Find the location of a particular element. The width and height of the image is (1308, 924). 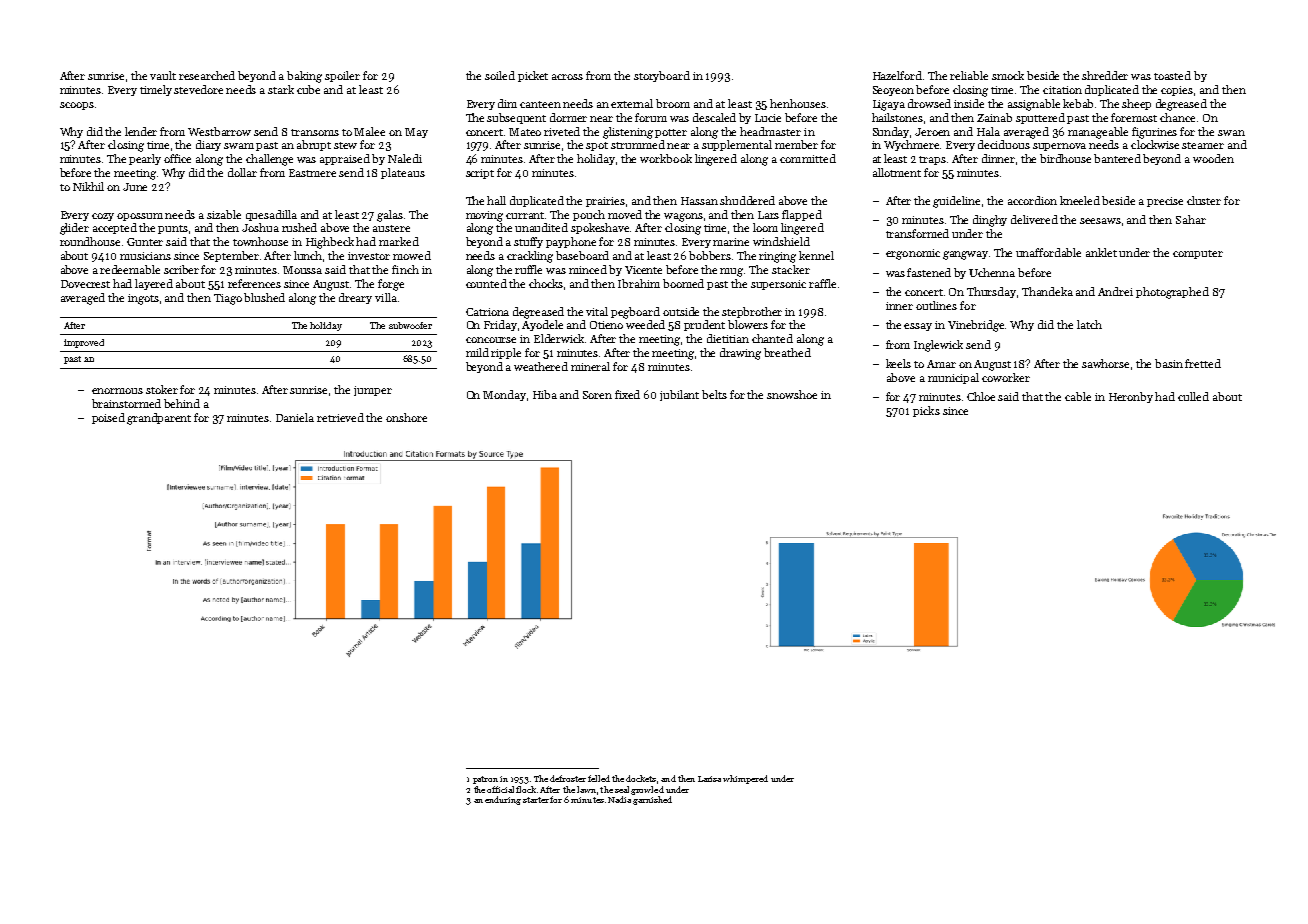

culled is located at coordinates (1193, 396).
